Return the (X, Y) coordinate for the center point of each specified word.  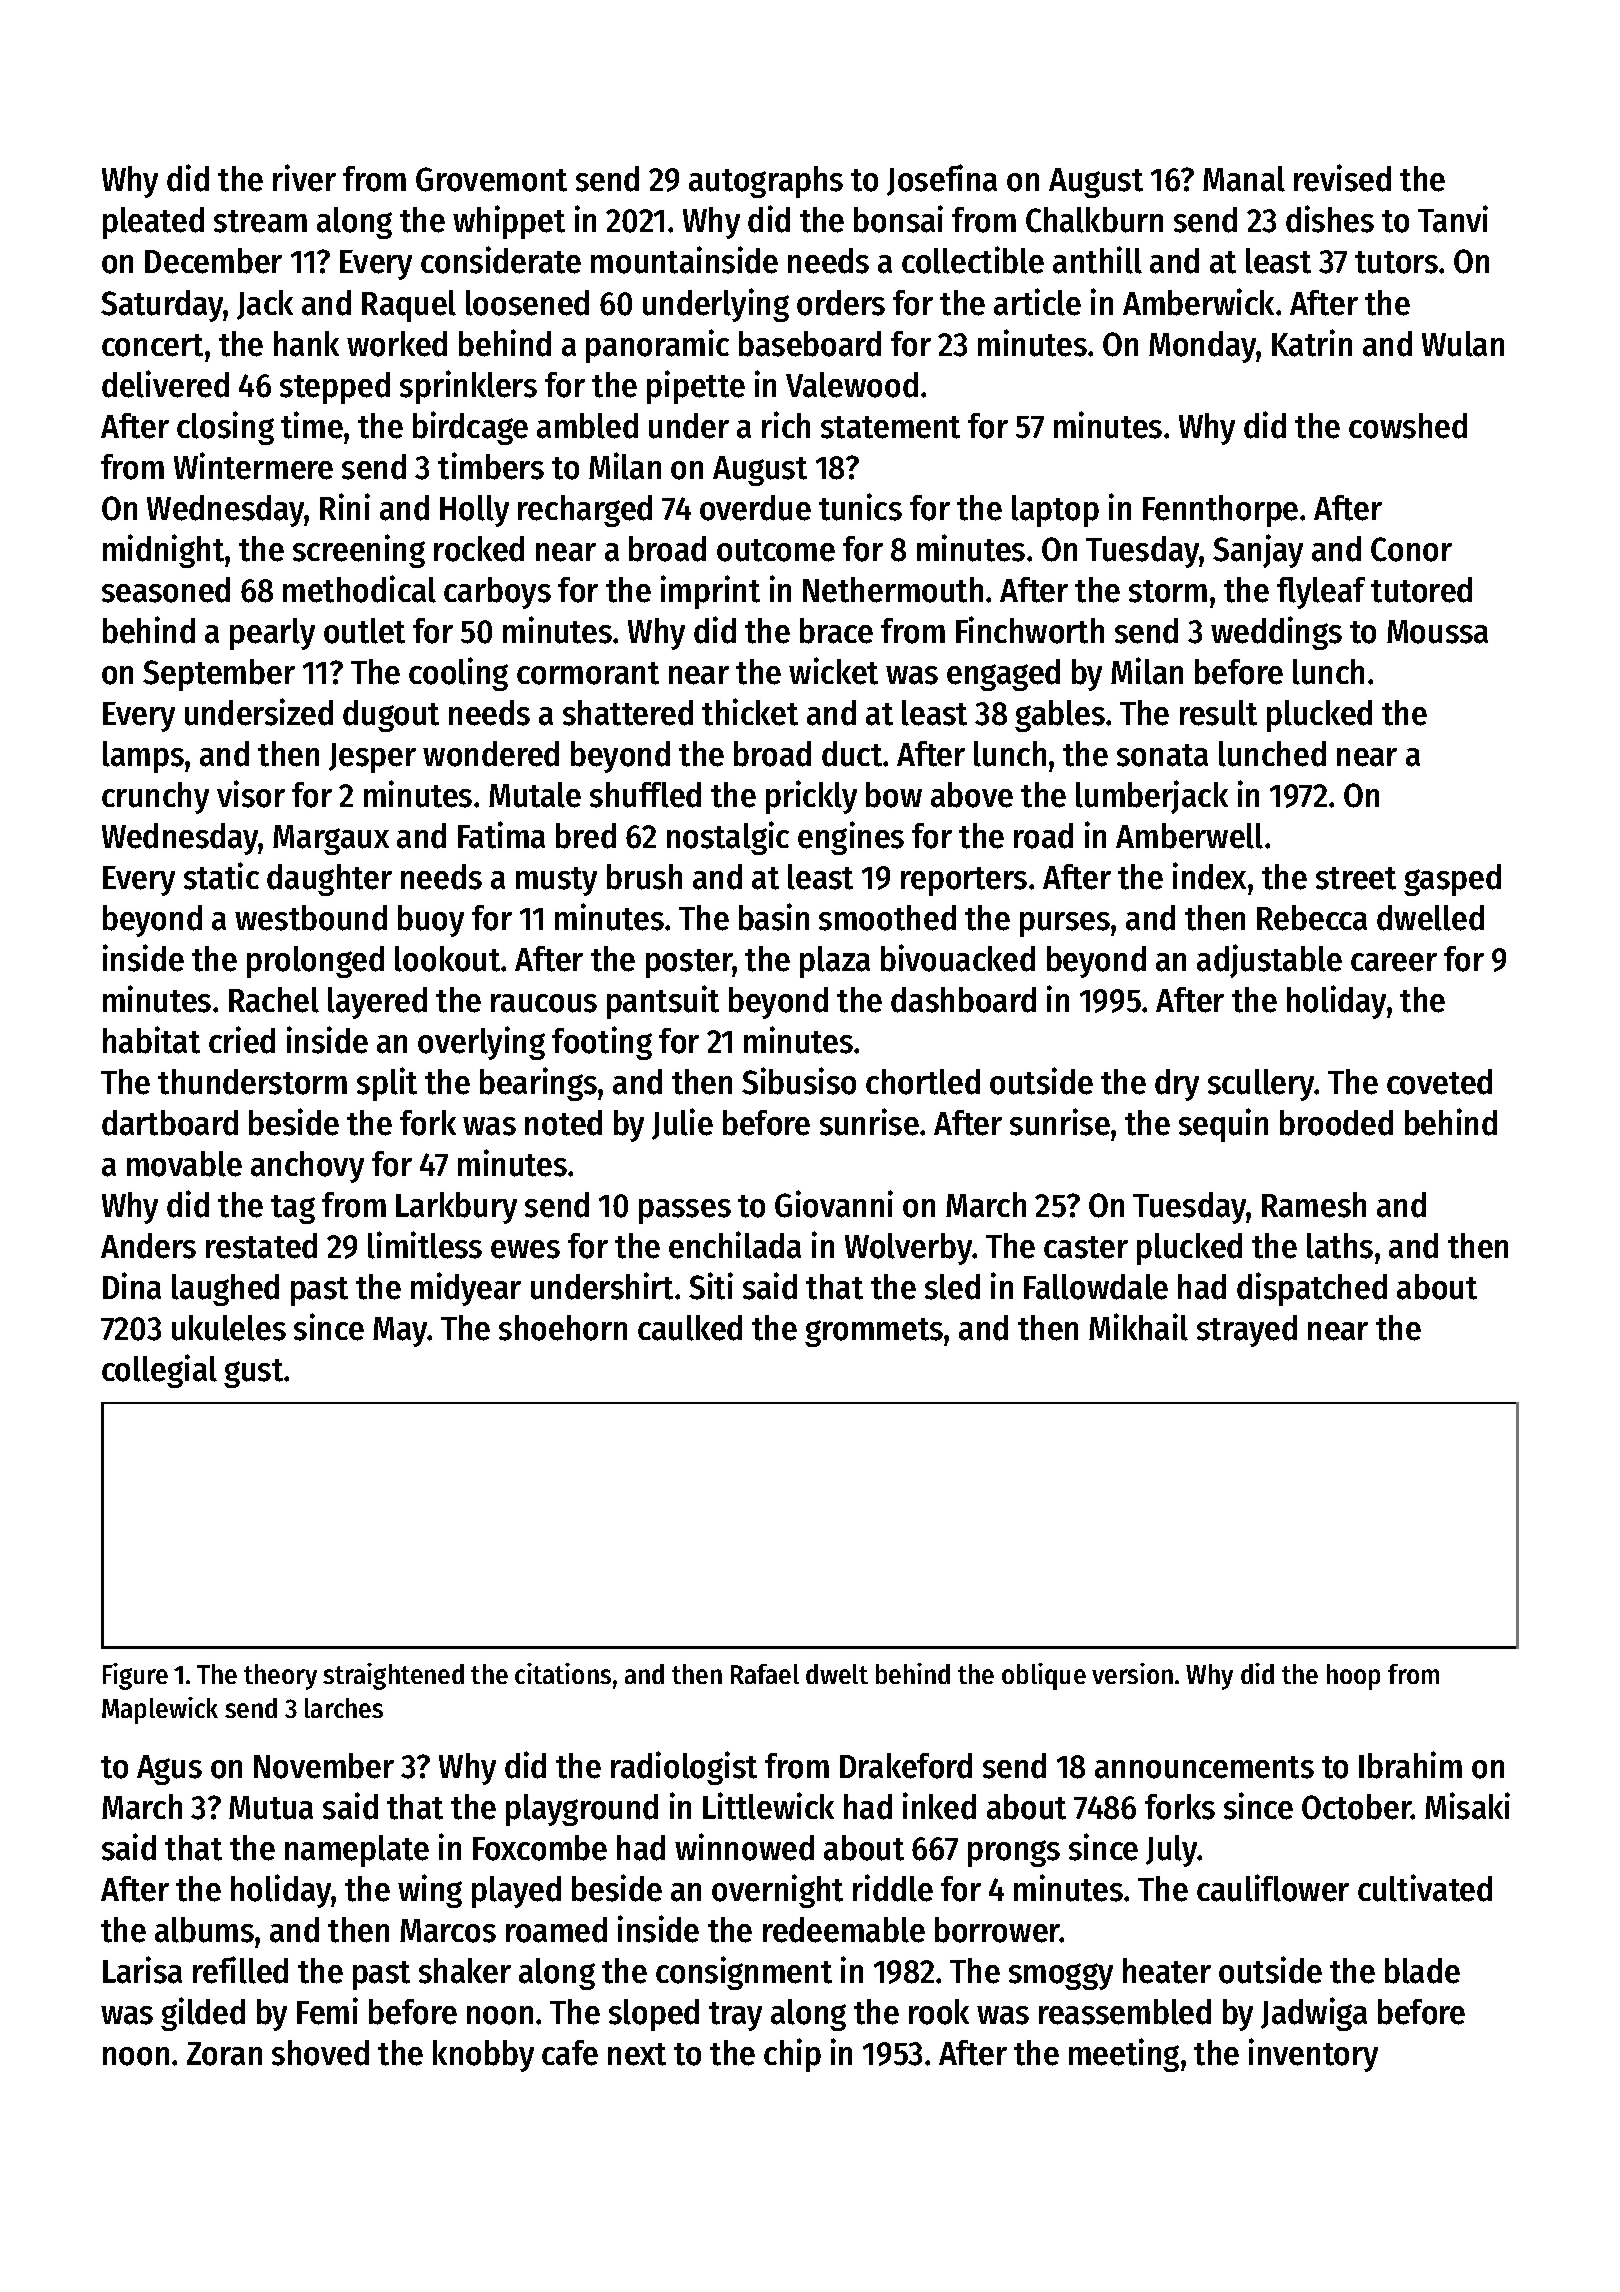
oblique (1044, 1676)
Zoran (224, 2054)
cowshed (1408, 426)
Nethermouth (893, 590)
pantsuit (663, 1002)
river (304, 178)
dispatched (1312, 1289)
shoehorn (563, 1328)
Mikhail (1138, 1327)
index (1209, 876)
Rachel (274, 1000)
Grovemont (491, 179)
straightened (393, 1676)
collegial (159, 1371)
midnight (163, 551)
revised (1342, 178)
